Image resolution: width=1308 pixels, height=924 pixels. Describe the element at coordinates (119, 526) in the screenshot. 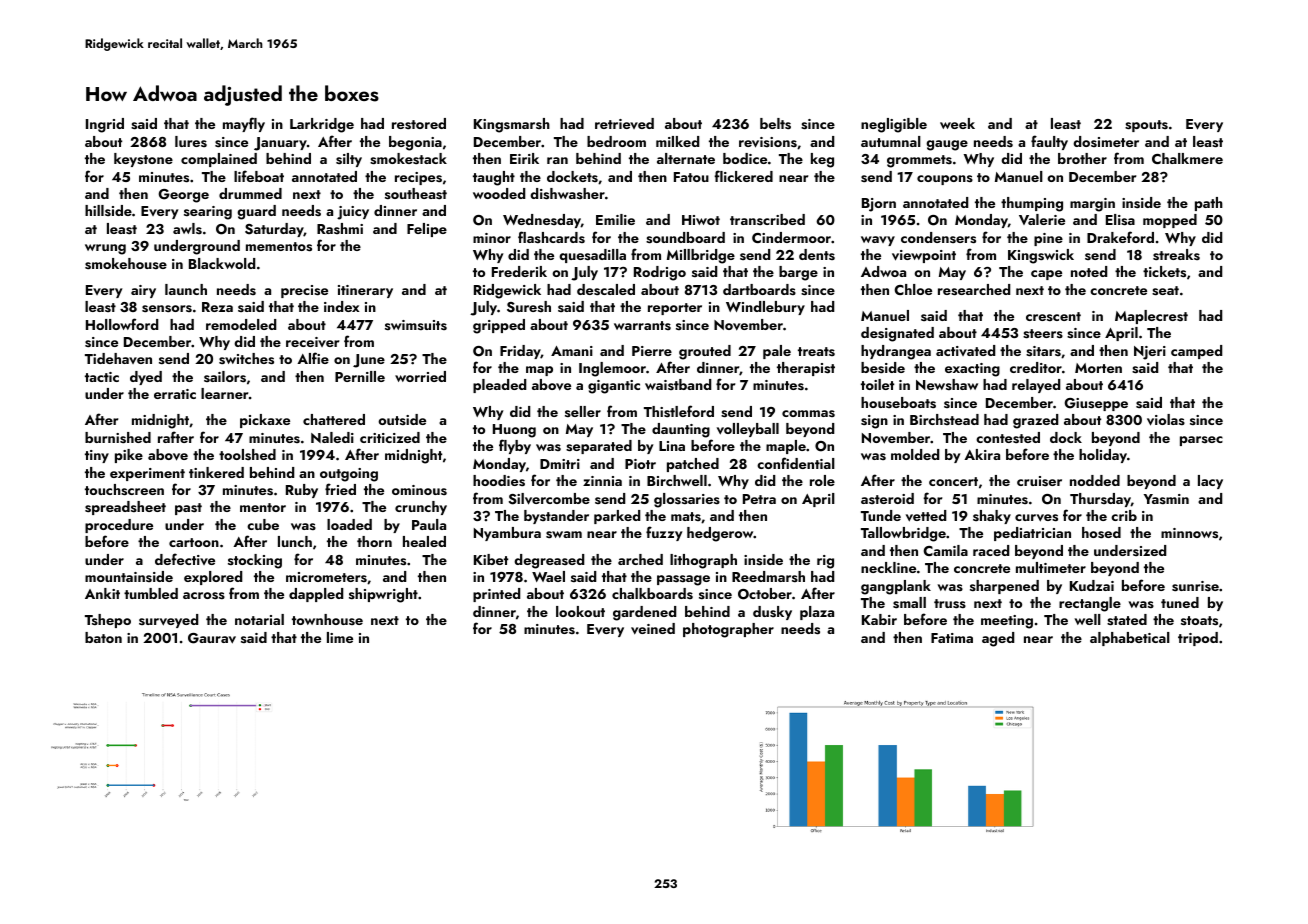

I see `procedure` at that location.
